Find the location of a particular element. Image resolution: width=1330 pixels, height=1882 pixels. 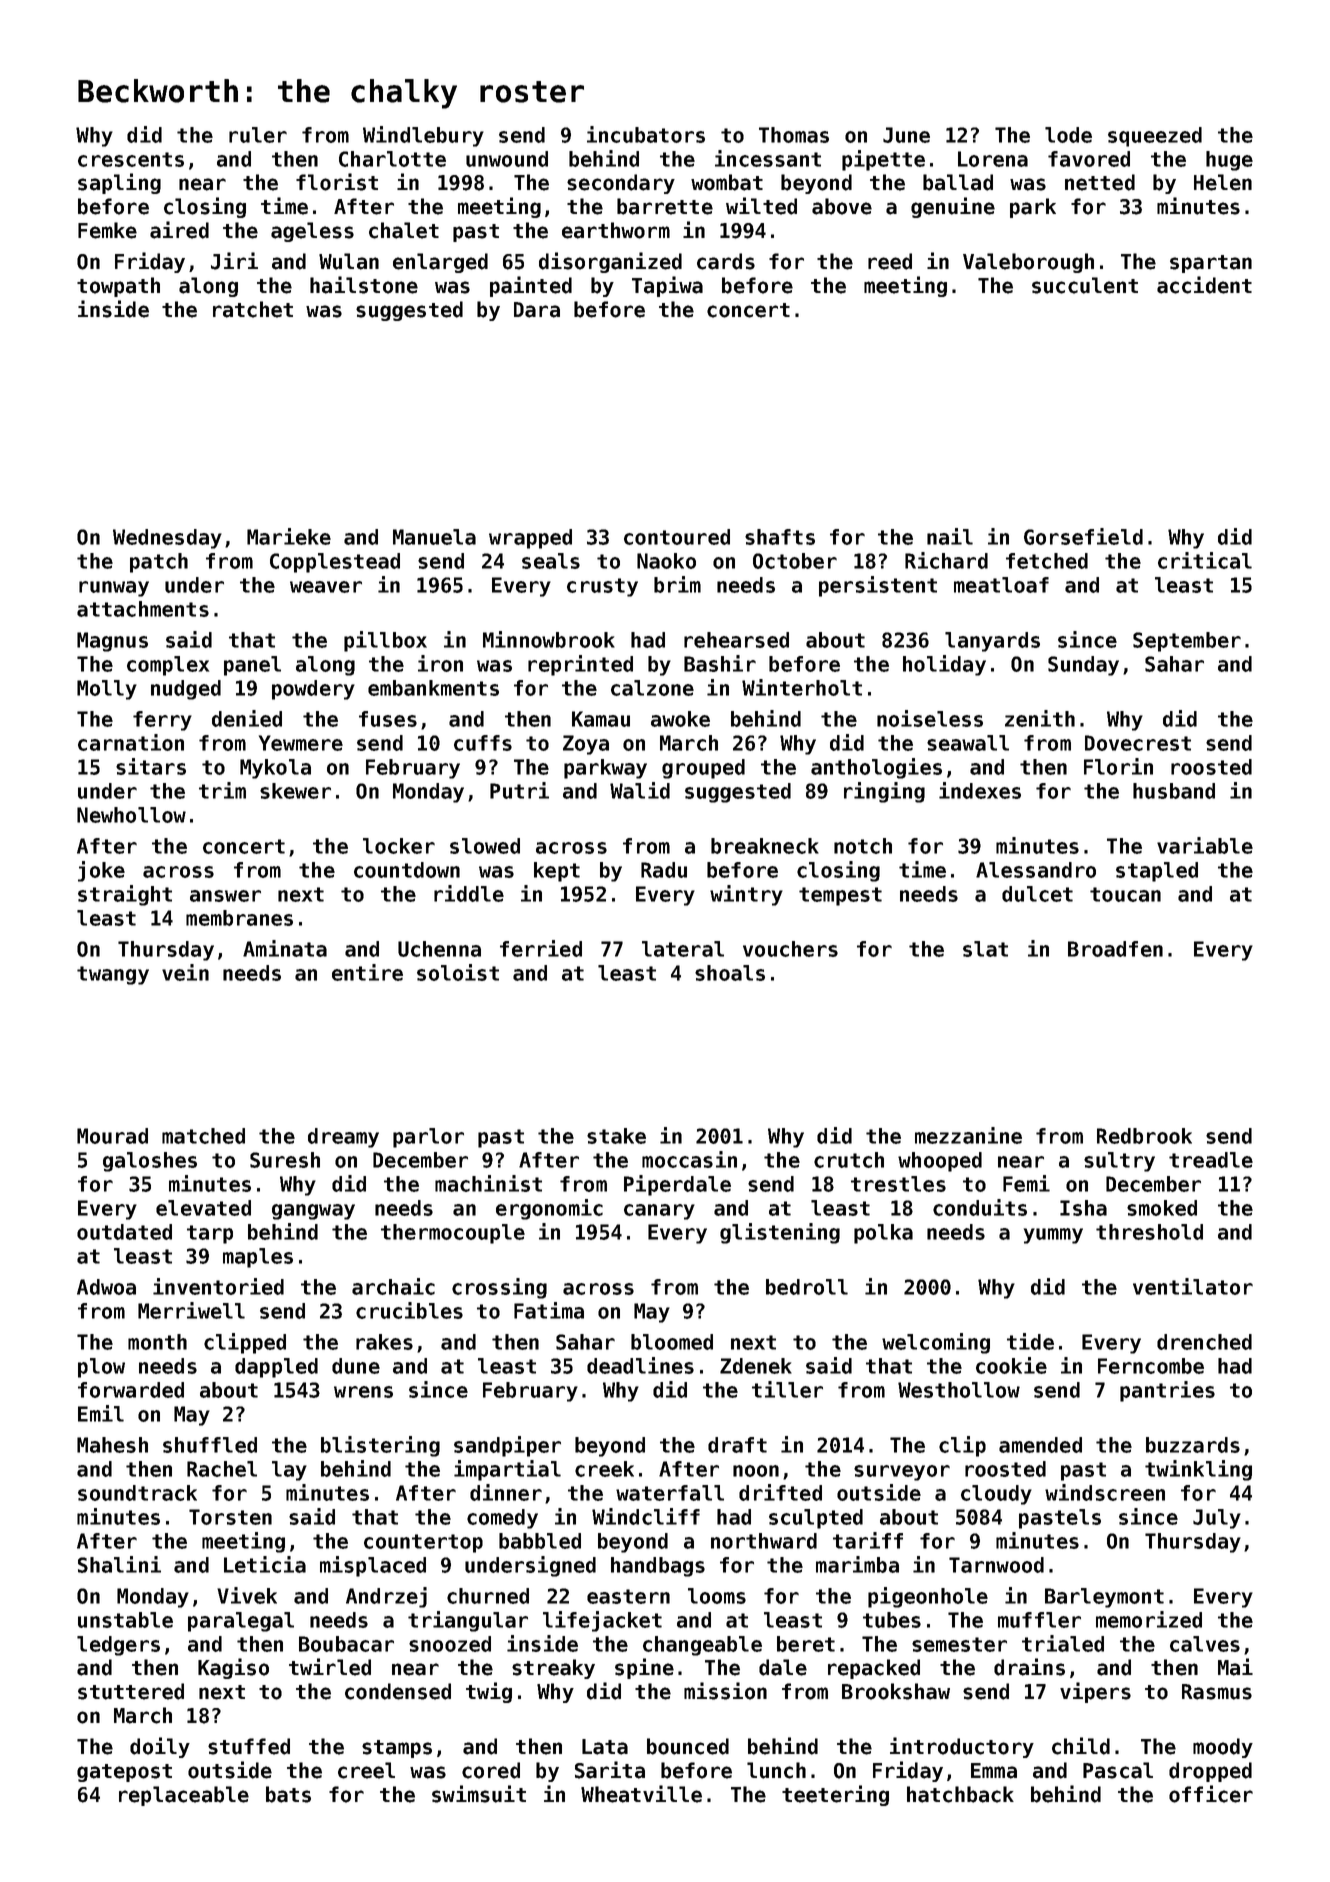

nudged is located at coordinates (186, 690).
